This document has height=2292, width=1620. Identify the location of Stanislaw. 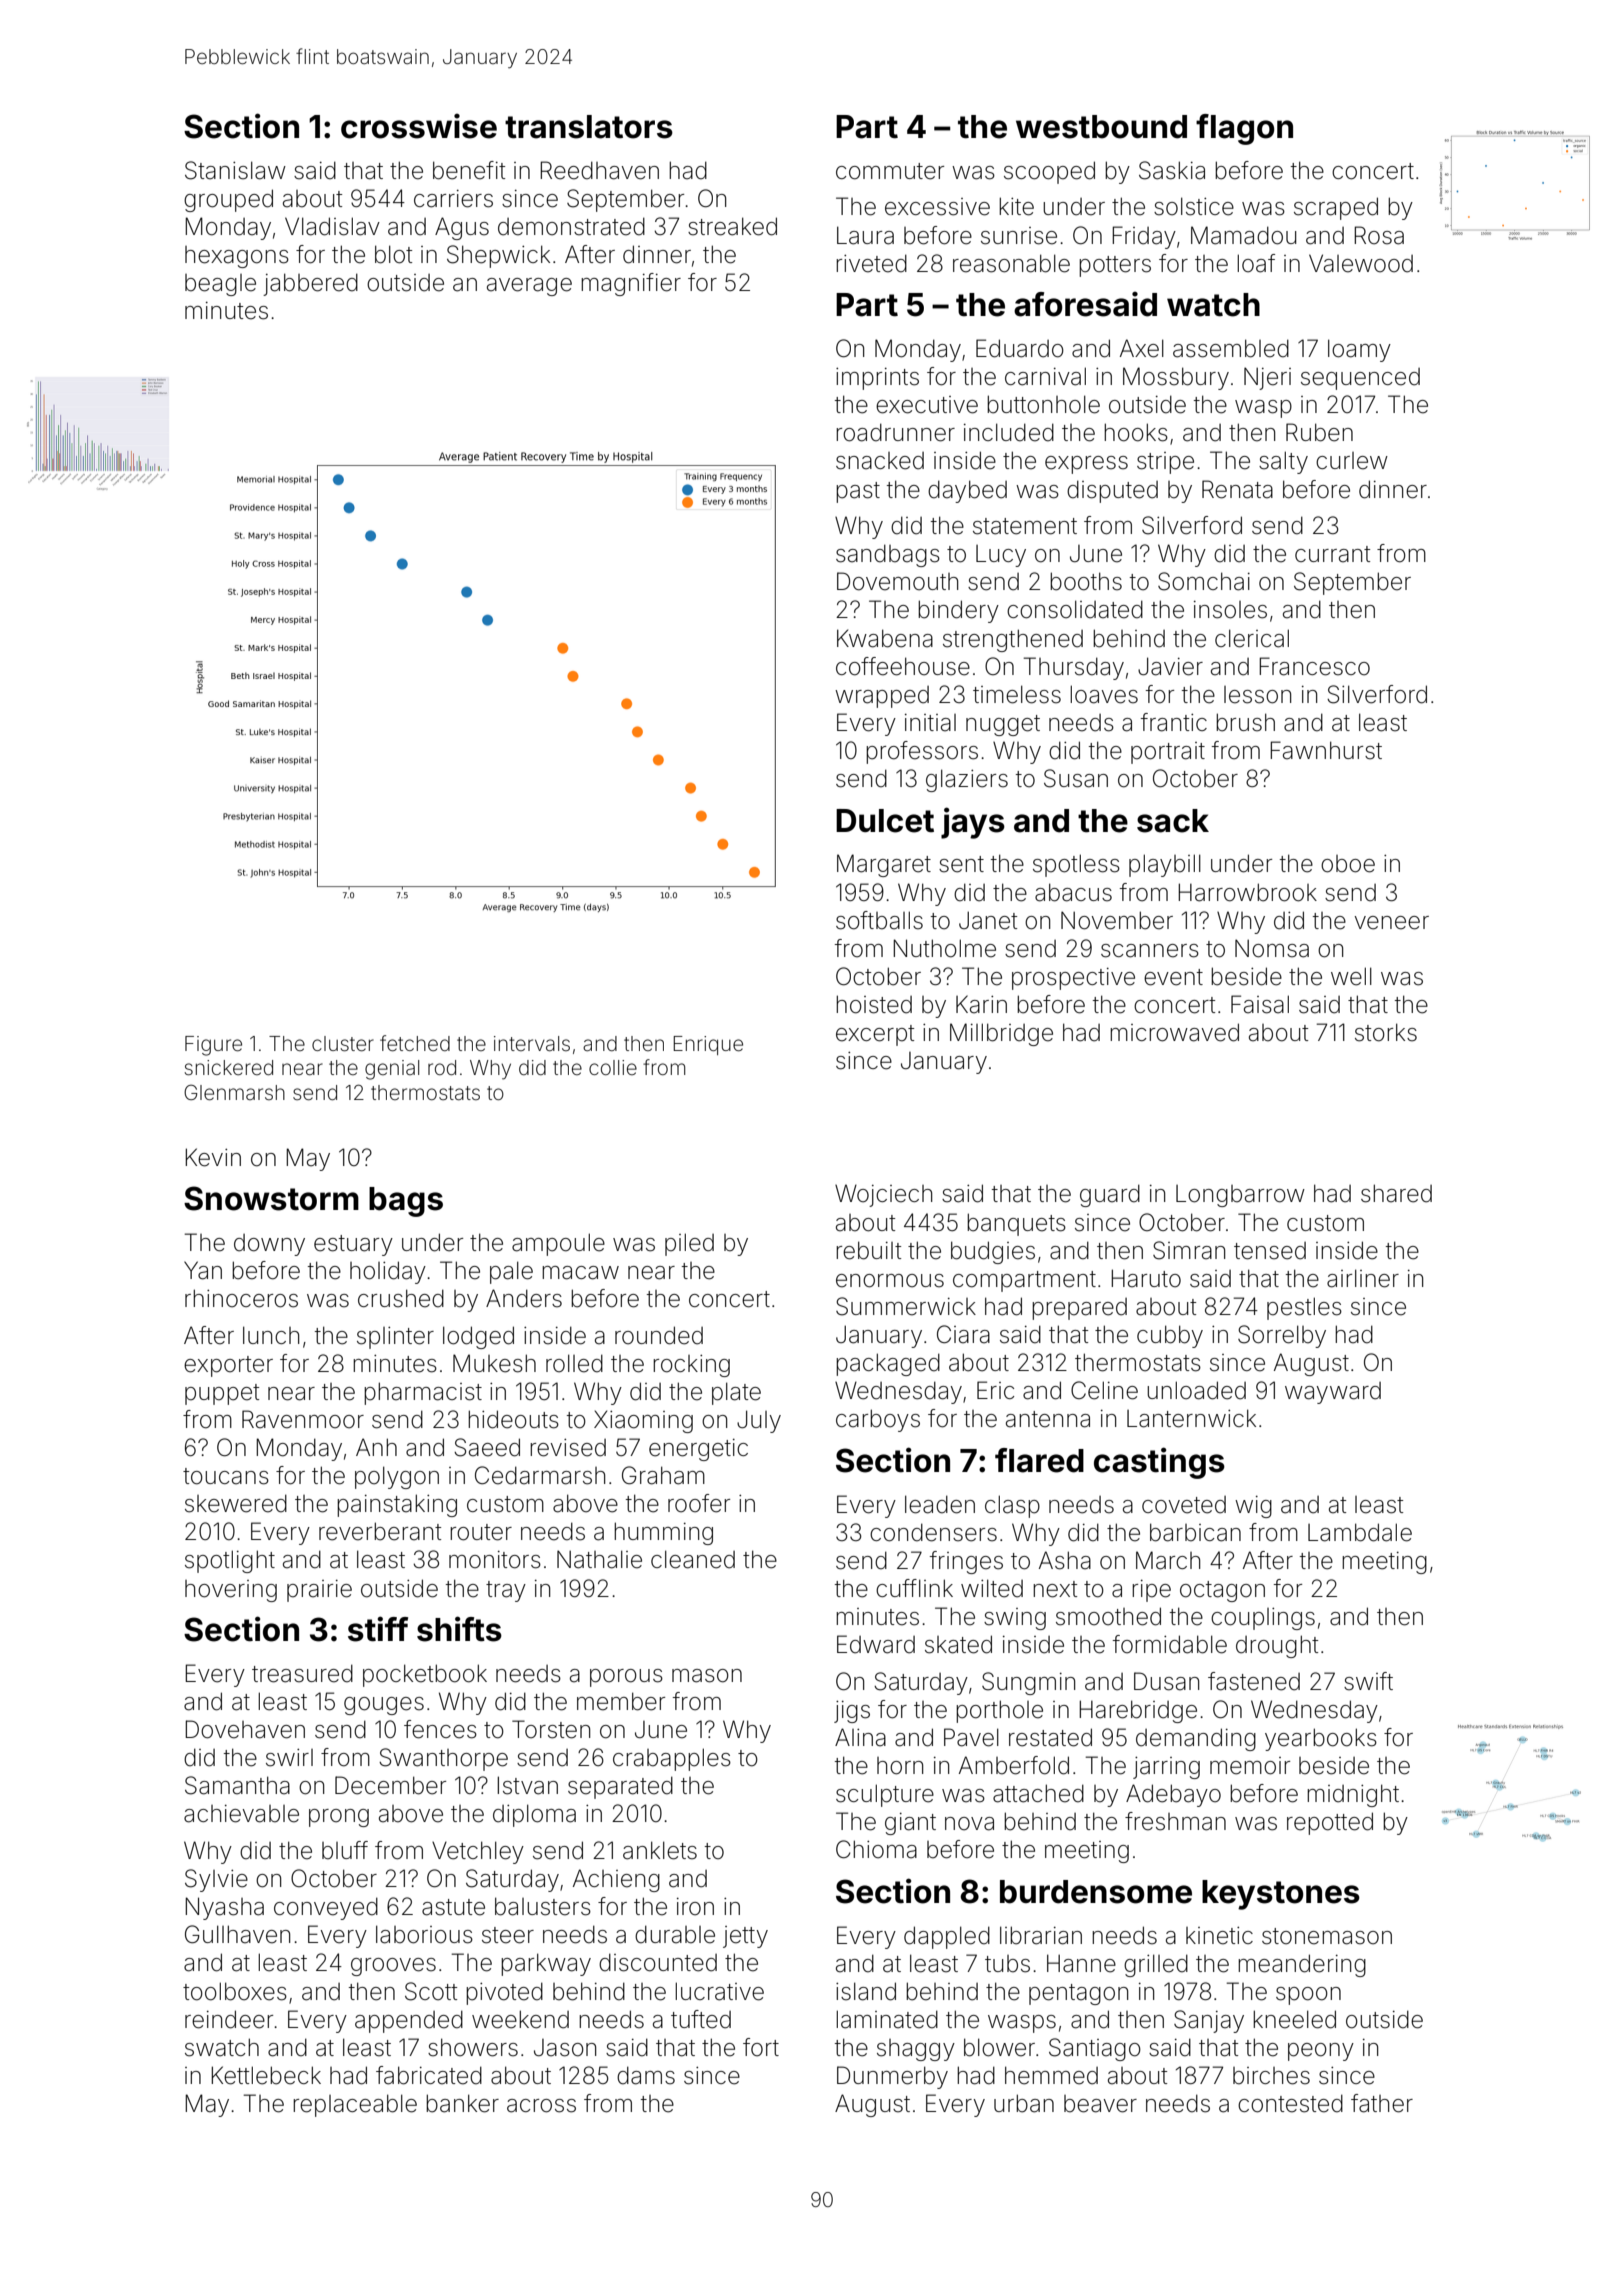
(235, 170).
